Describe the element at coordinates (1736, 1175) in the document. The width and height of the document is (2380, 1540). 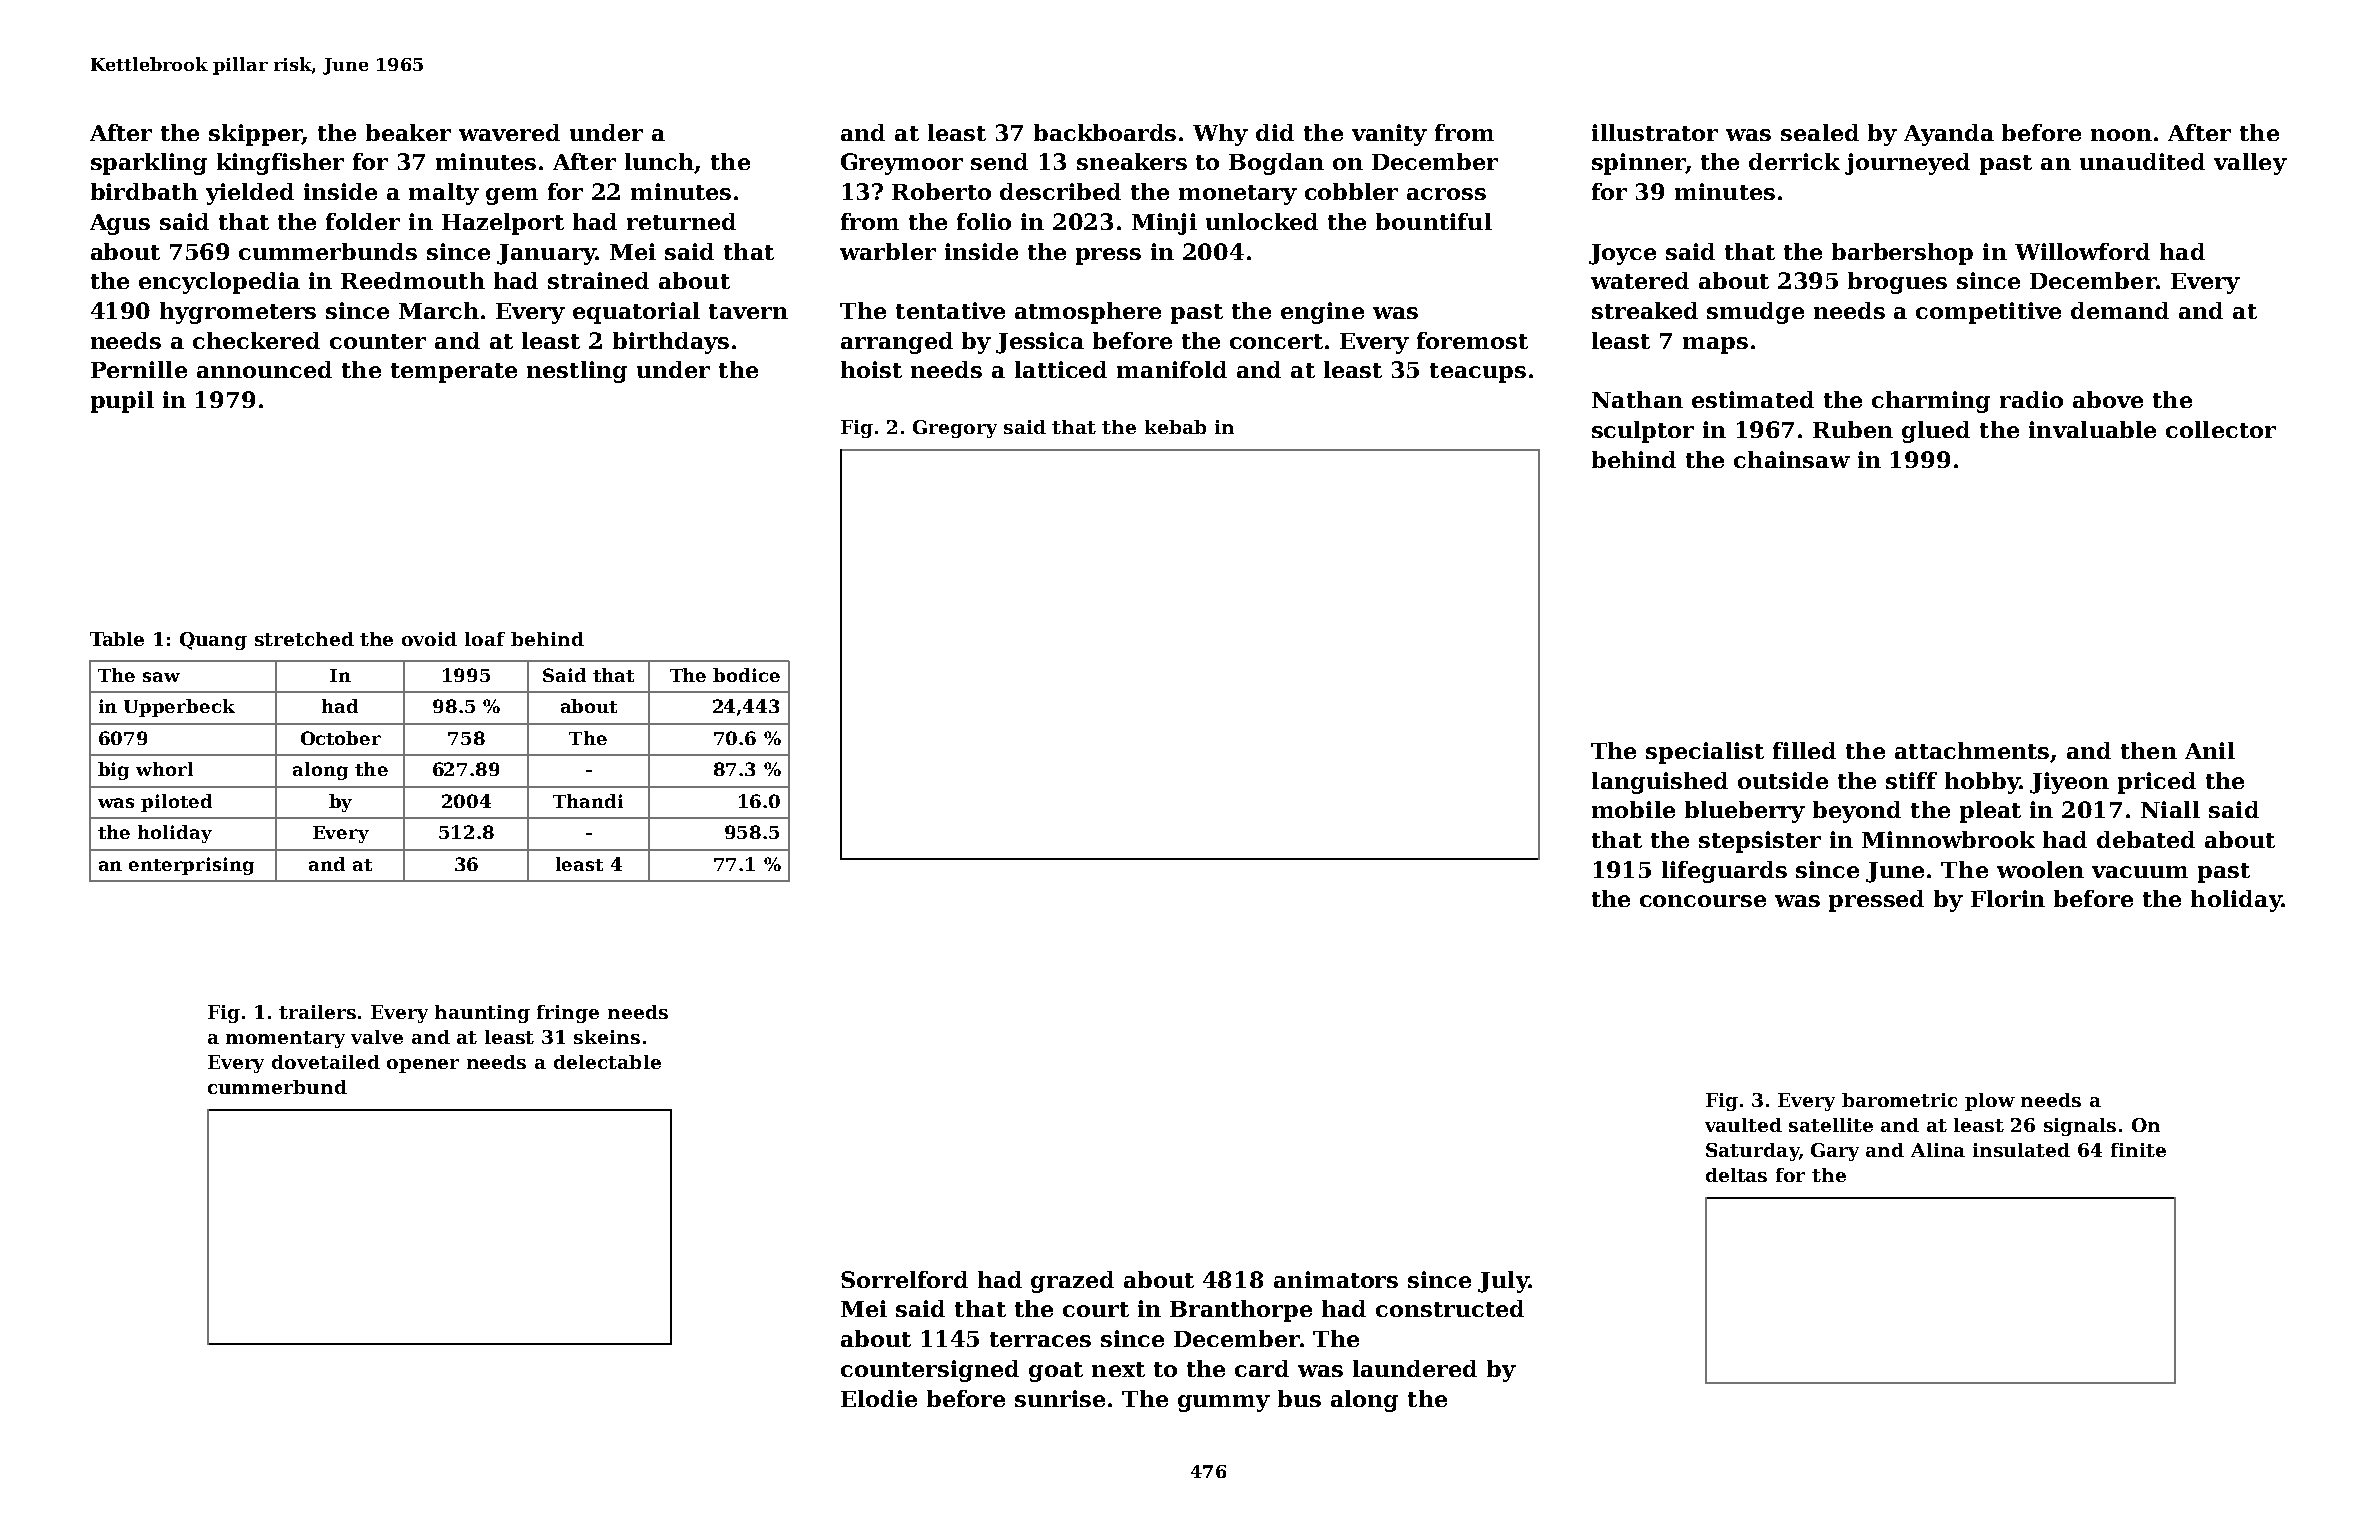
I see `deltas` at that location.
